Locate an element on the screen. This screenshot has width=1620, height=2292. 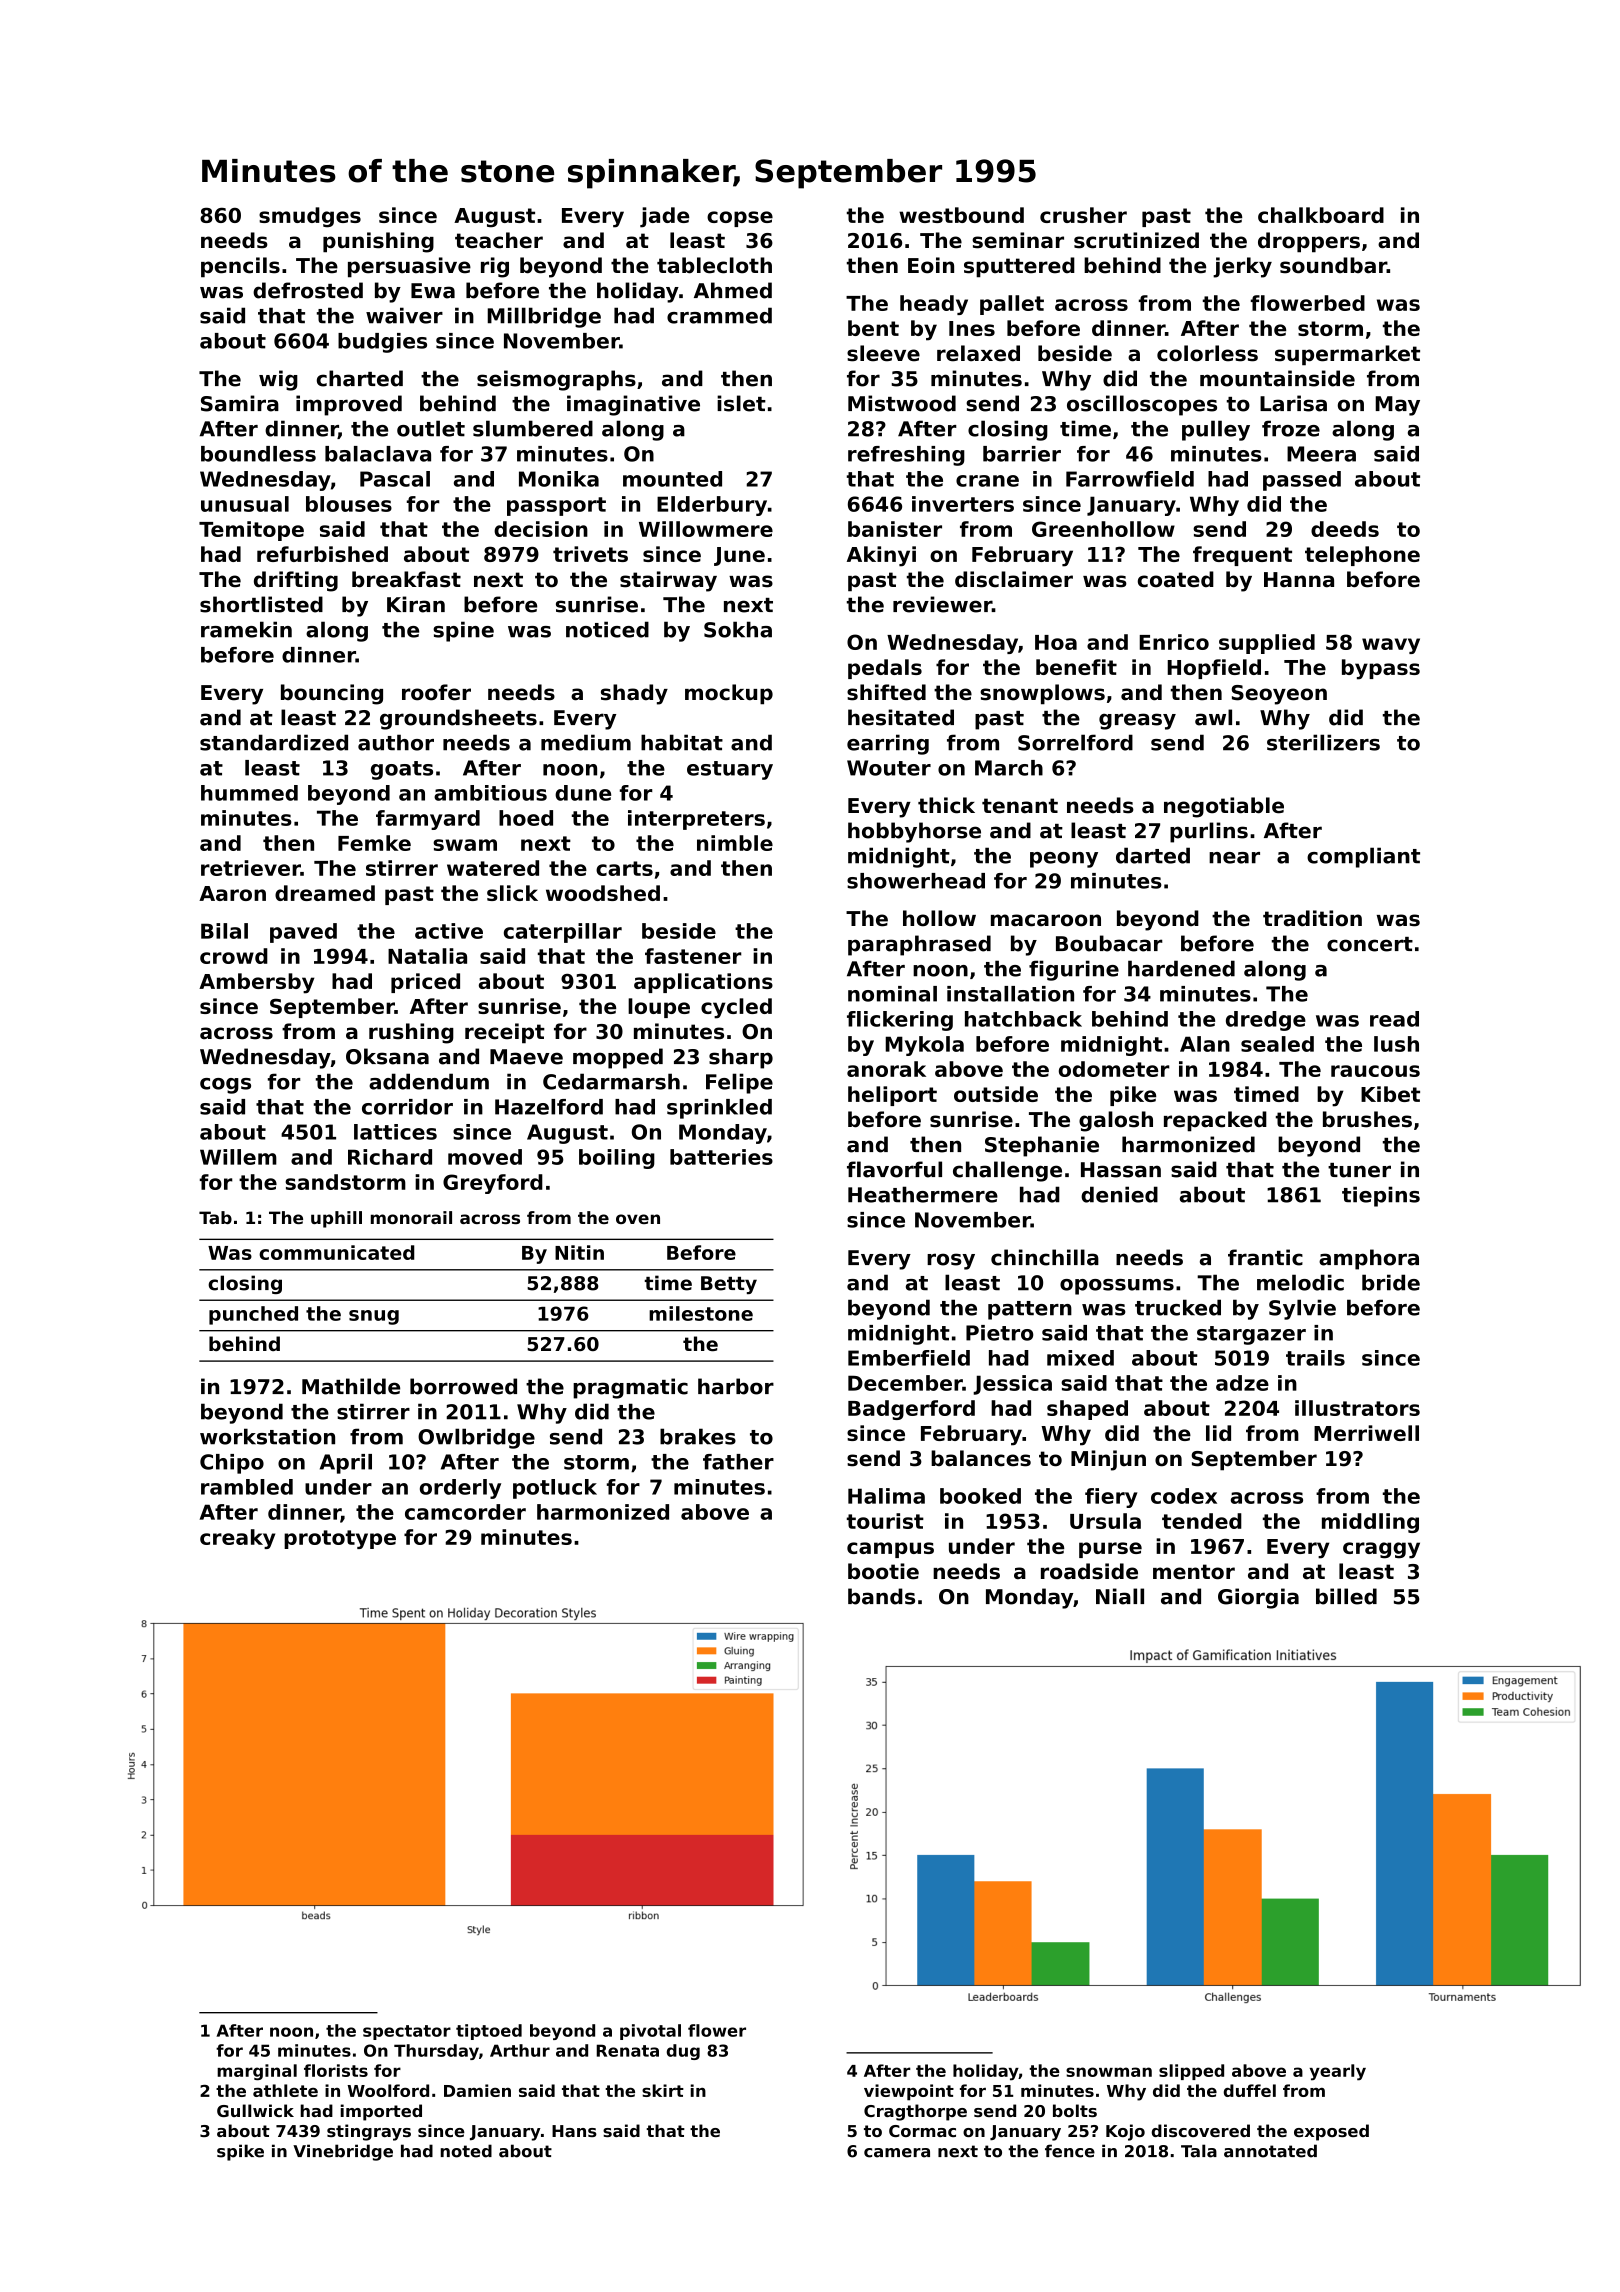
camera is located at coordinates (897, 2153).
